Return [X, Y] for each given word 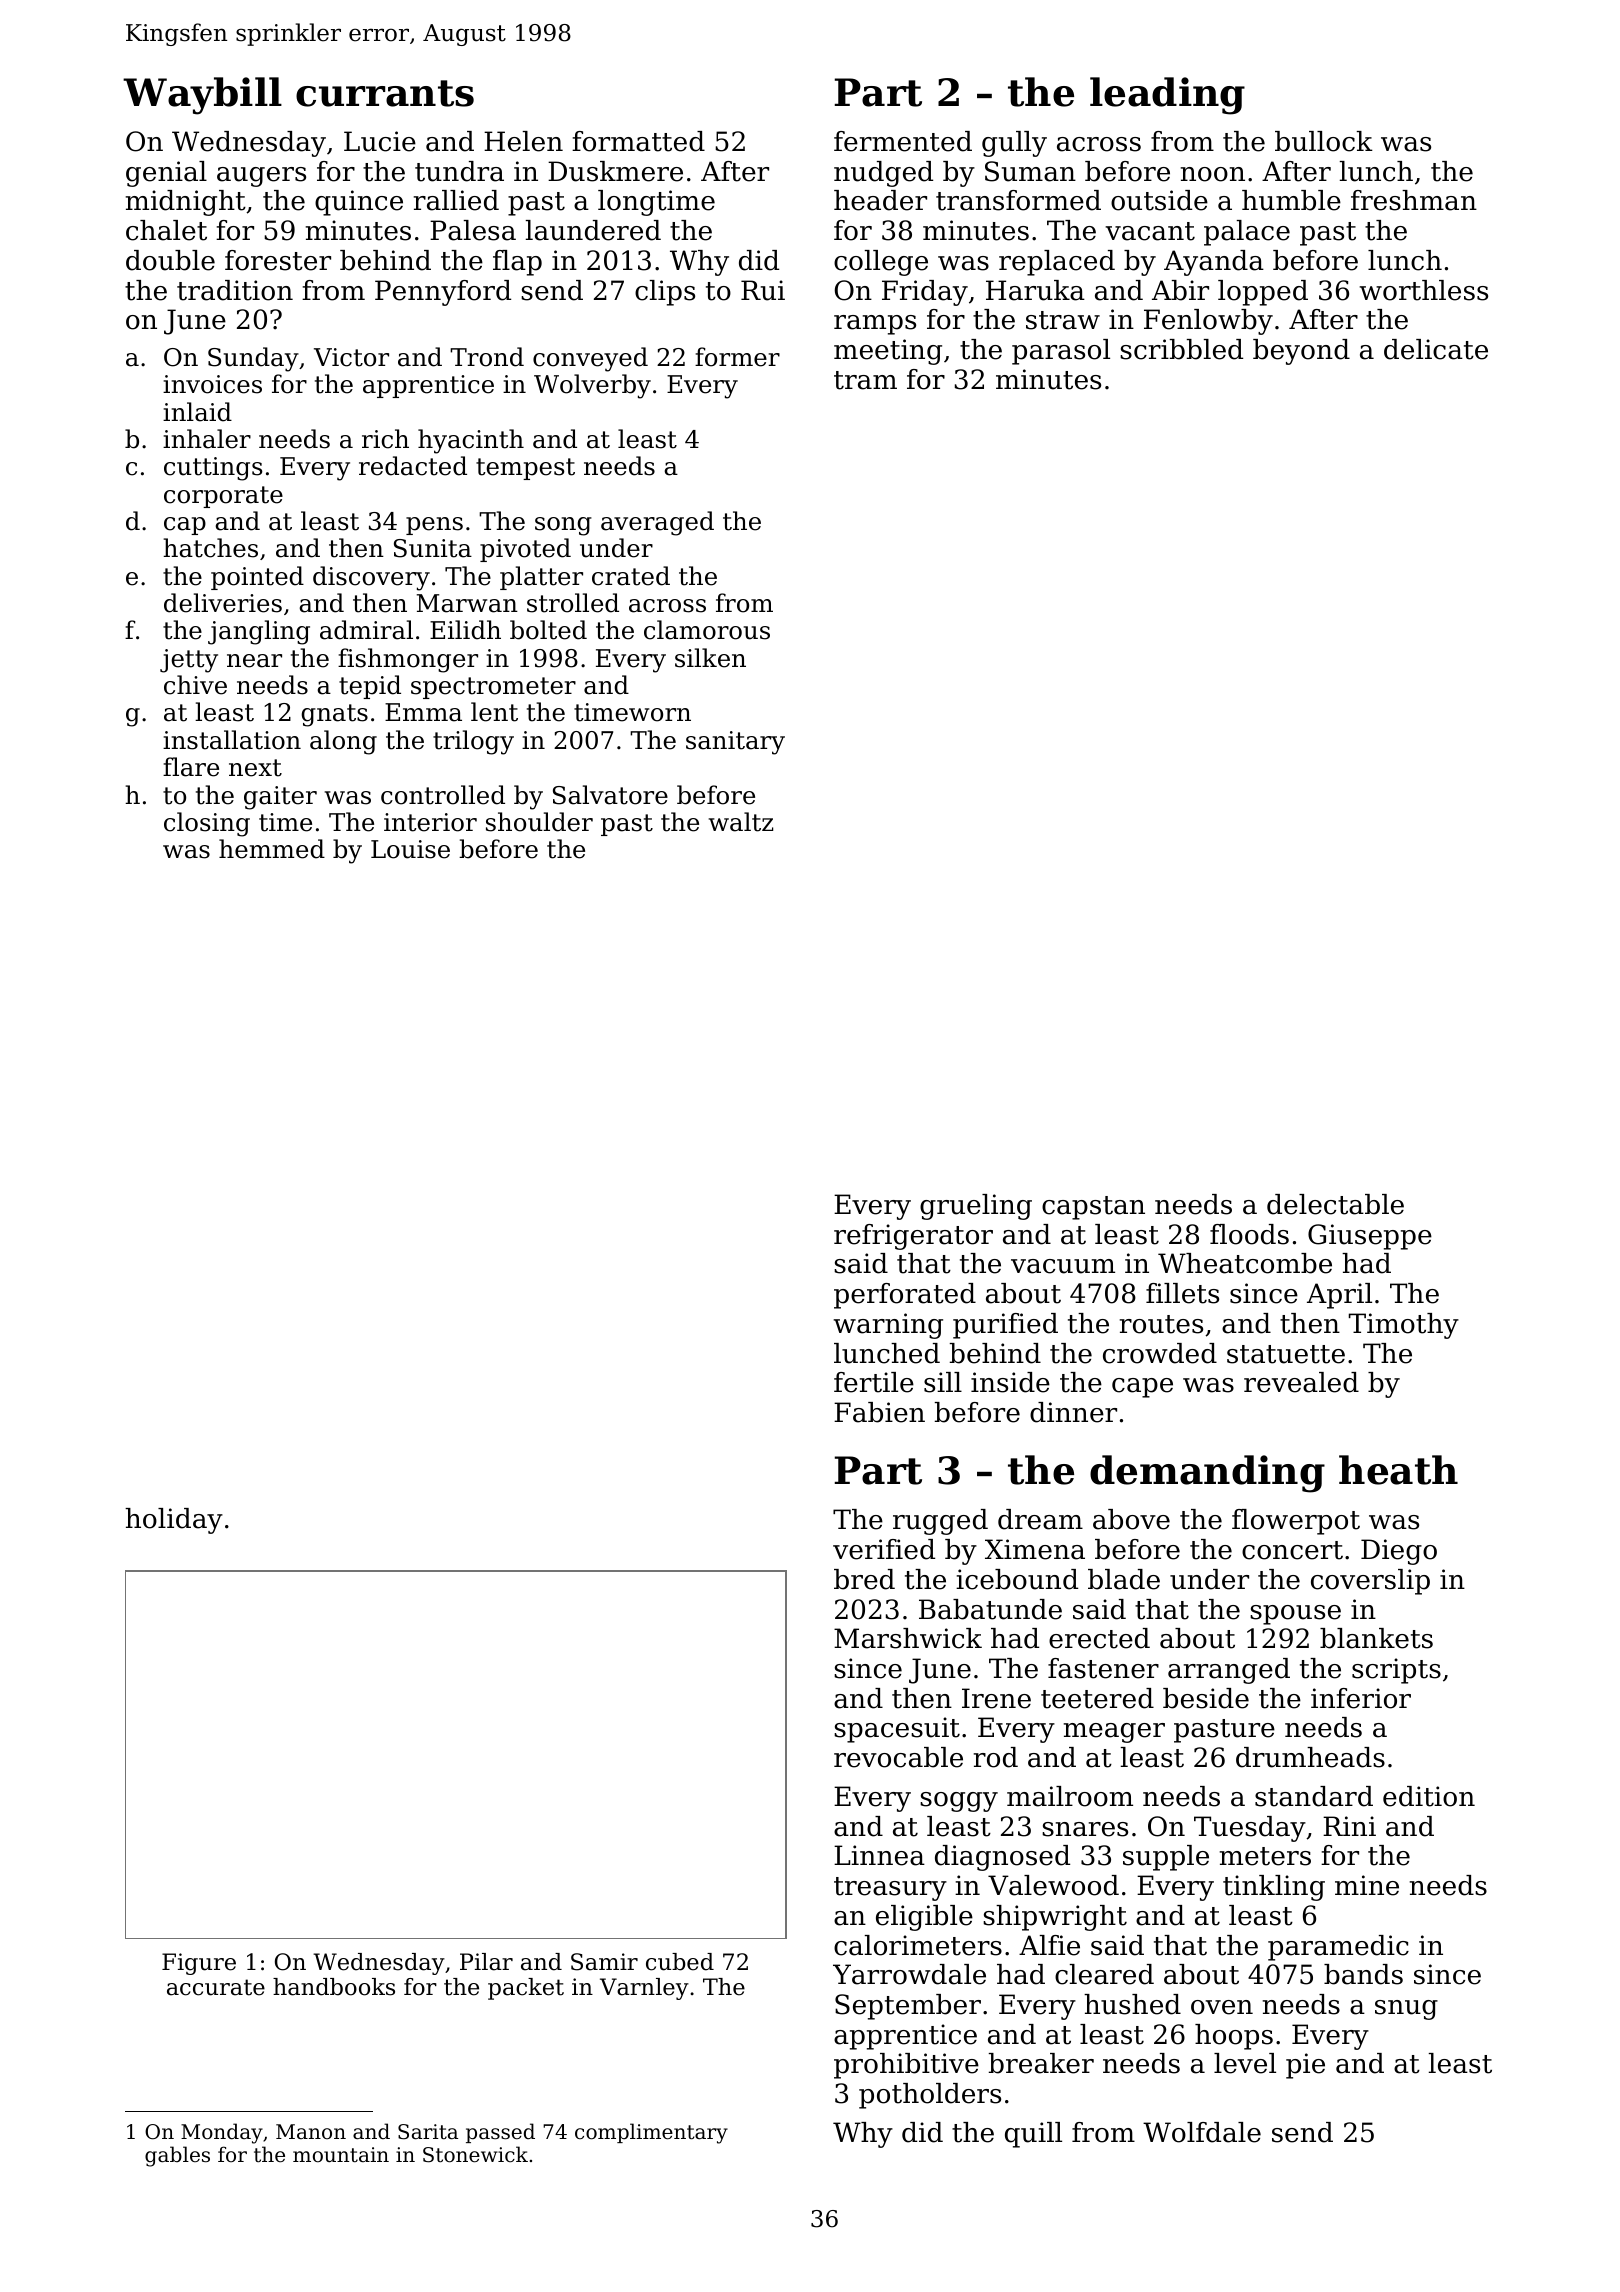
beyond [1301, 352]
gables [177, 2156]
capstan [1093, 1208]
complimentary [651, 2133]
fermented [903, 141]
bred [864, 1579]
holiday [174, 1521]
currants [385, 93]
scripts [1396, 1671]
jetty [189, 661]
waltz [741, 822]
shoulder [539, 822]
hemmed [272, 849]
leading [1167, 96]
